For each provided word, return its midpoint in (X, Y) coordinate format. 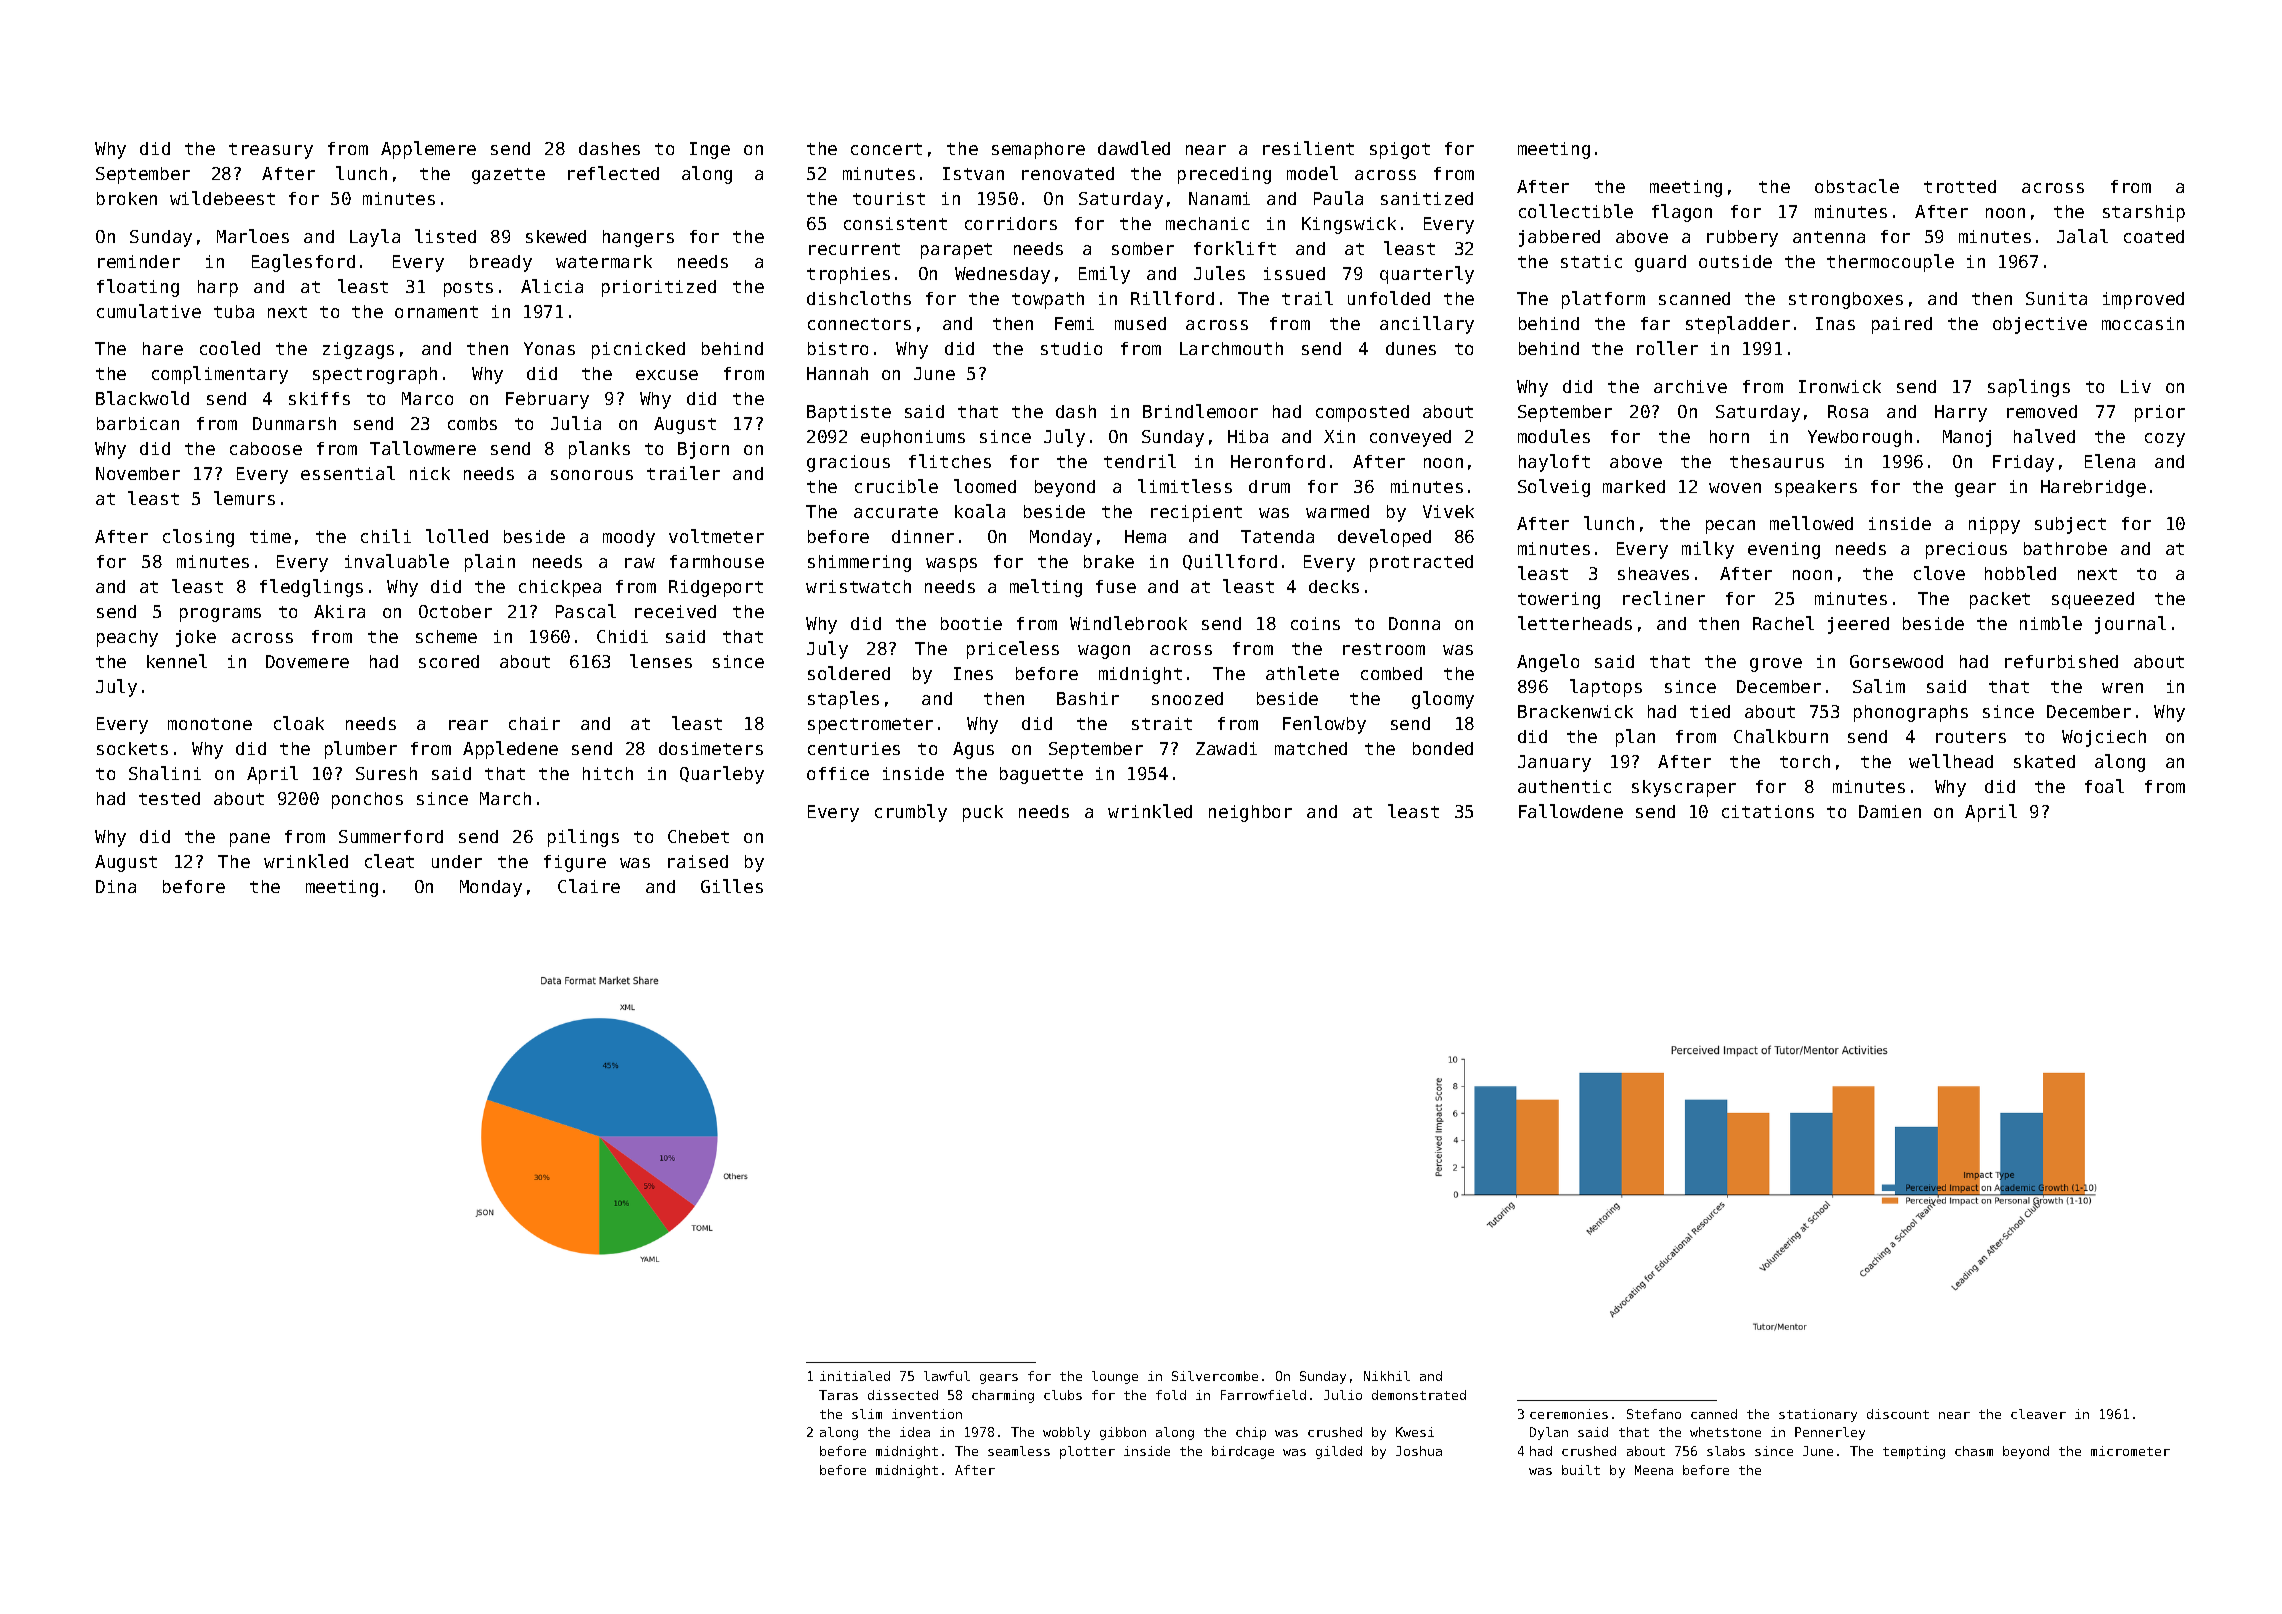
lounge (1115, 1377)
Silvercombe (1215, 1376)
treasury (271, 151)
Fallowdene (1571, 811)
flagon (1682, 213)
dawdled (1134, 148)
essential (348, 473)
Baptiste (849, 413)
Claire (589, 886)
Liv (2136, 386)
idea (915, 1432)
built (1581, 1470)
